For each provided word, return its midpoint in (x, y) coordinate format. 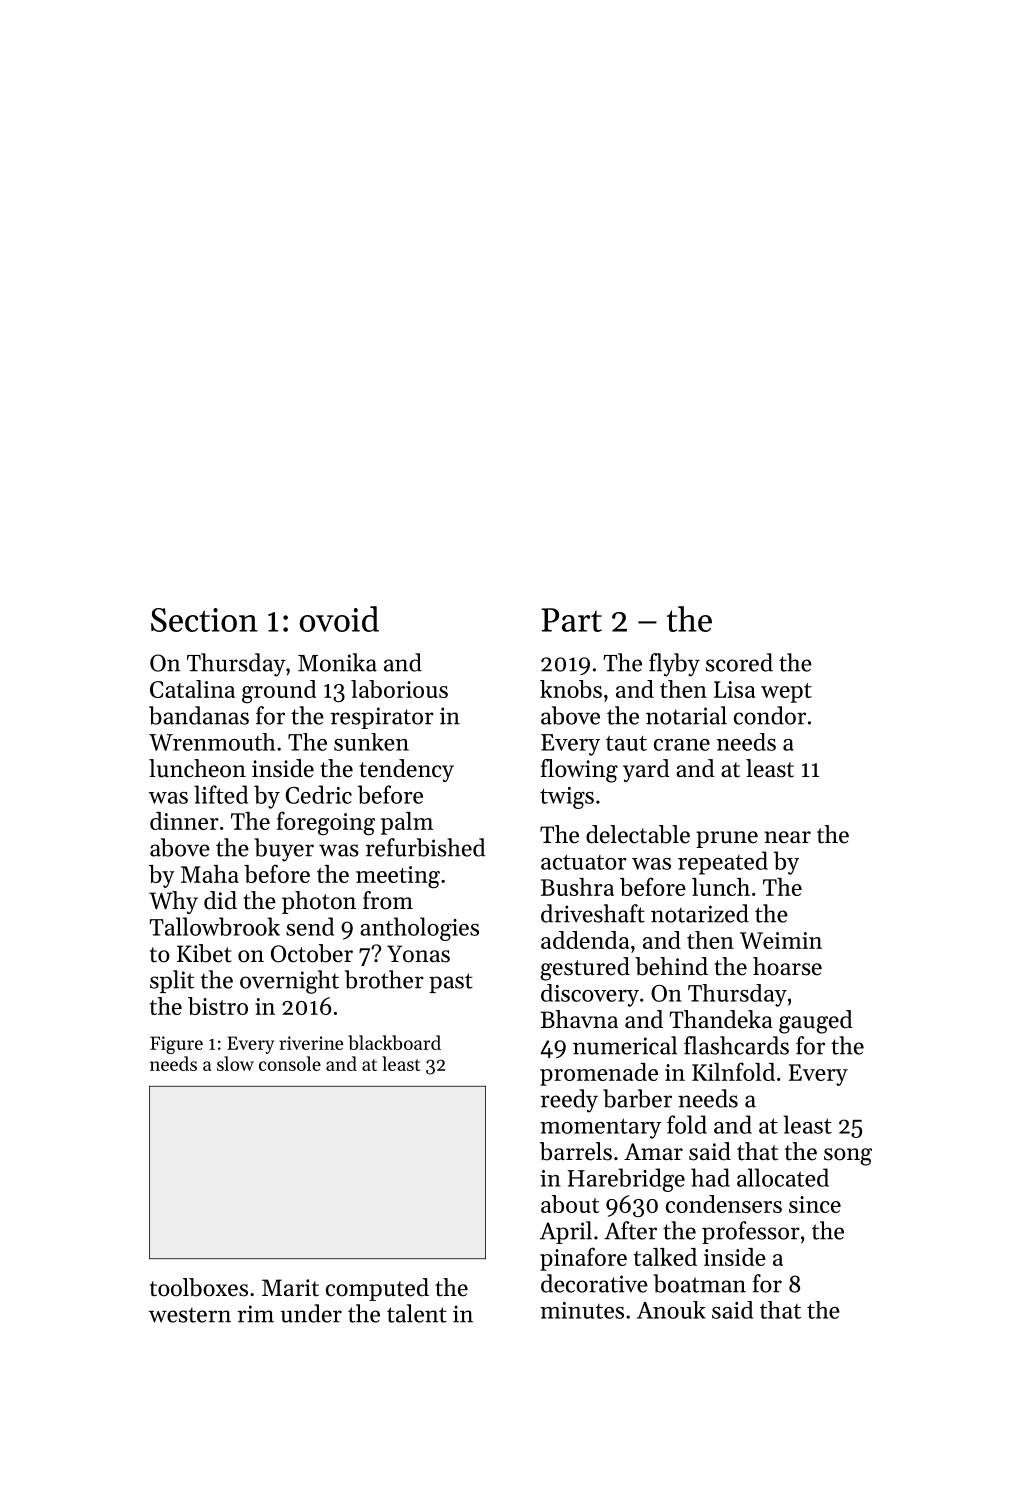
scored (739, 662)
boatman (699, 1283)
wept (786, 693)
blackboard (394, 1042)
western (190, 1315)
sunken (371, 742)
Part (571, 620)
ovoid (339, 619)
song (848, 1157)
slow (235, 1063)
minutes (582, 1310)
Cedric (319, 794)
